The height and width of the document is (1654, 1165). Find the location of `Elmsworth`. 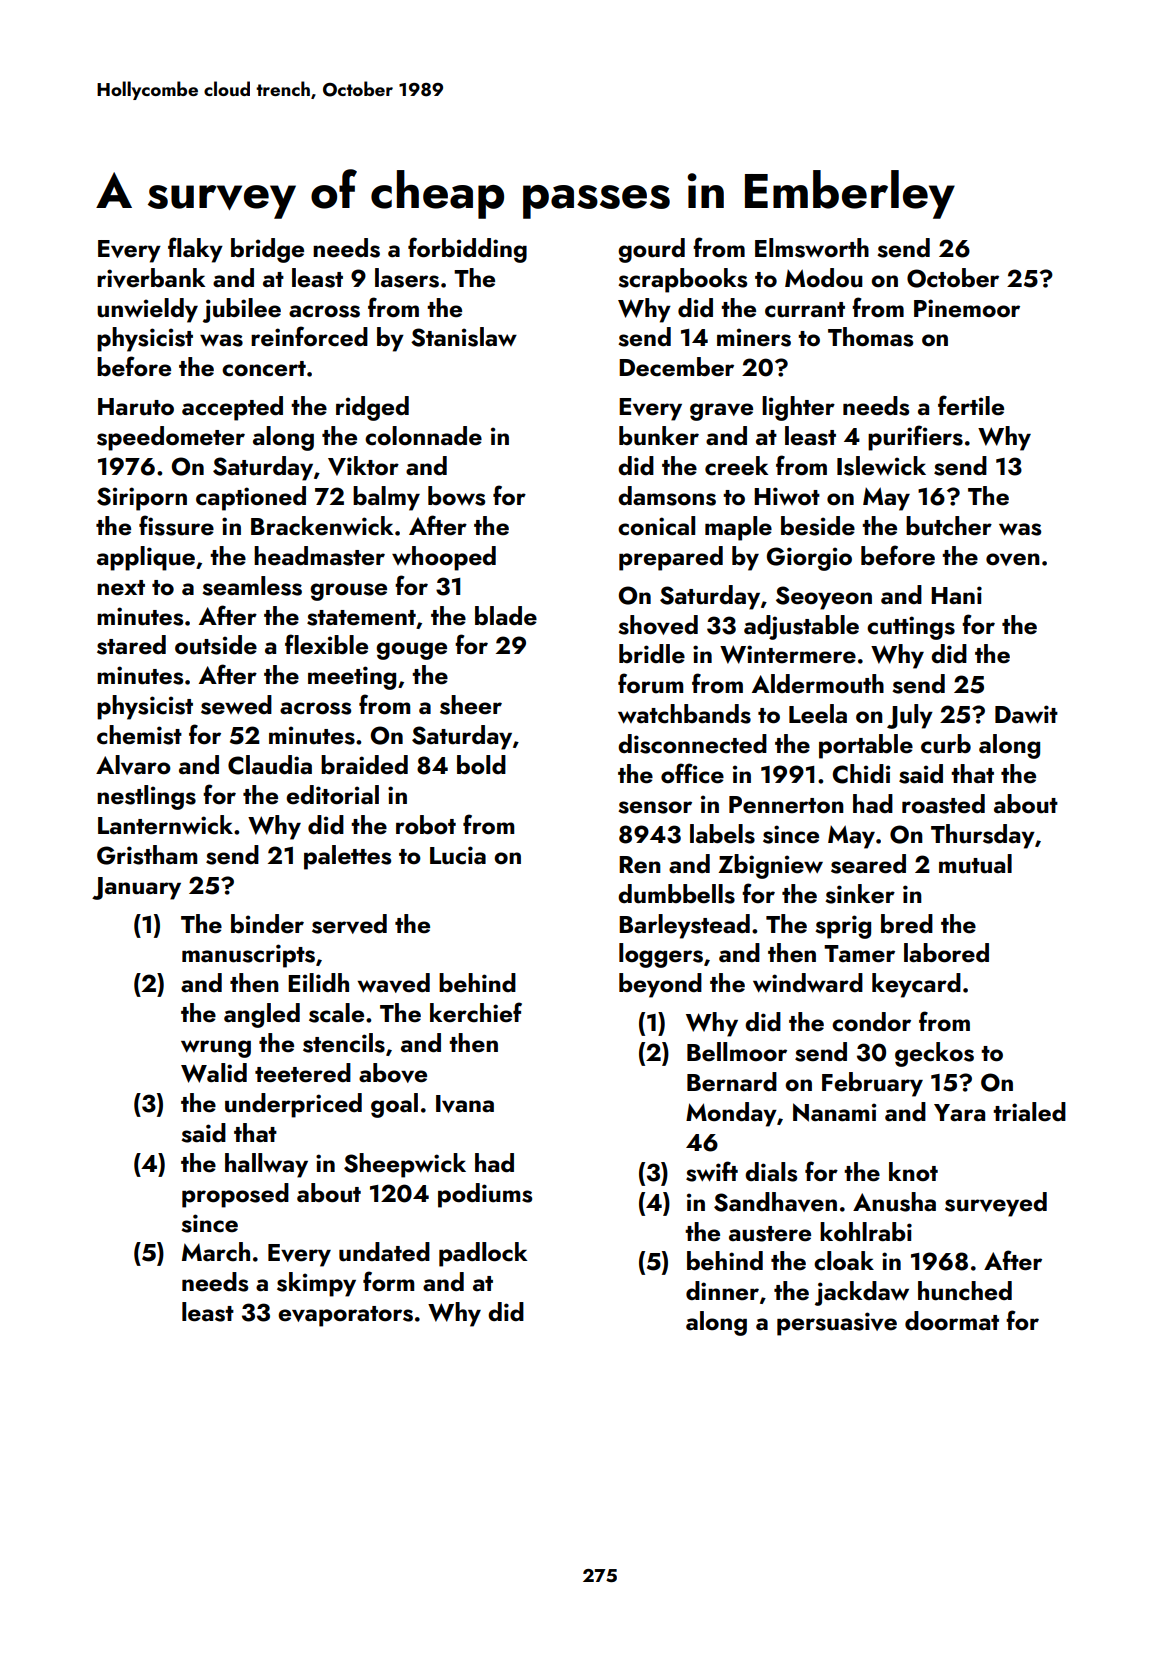

Elmsworth is located at coordinates (812, 248).
